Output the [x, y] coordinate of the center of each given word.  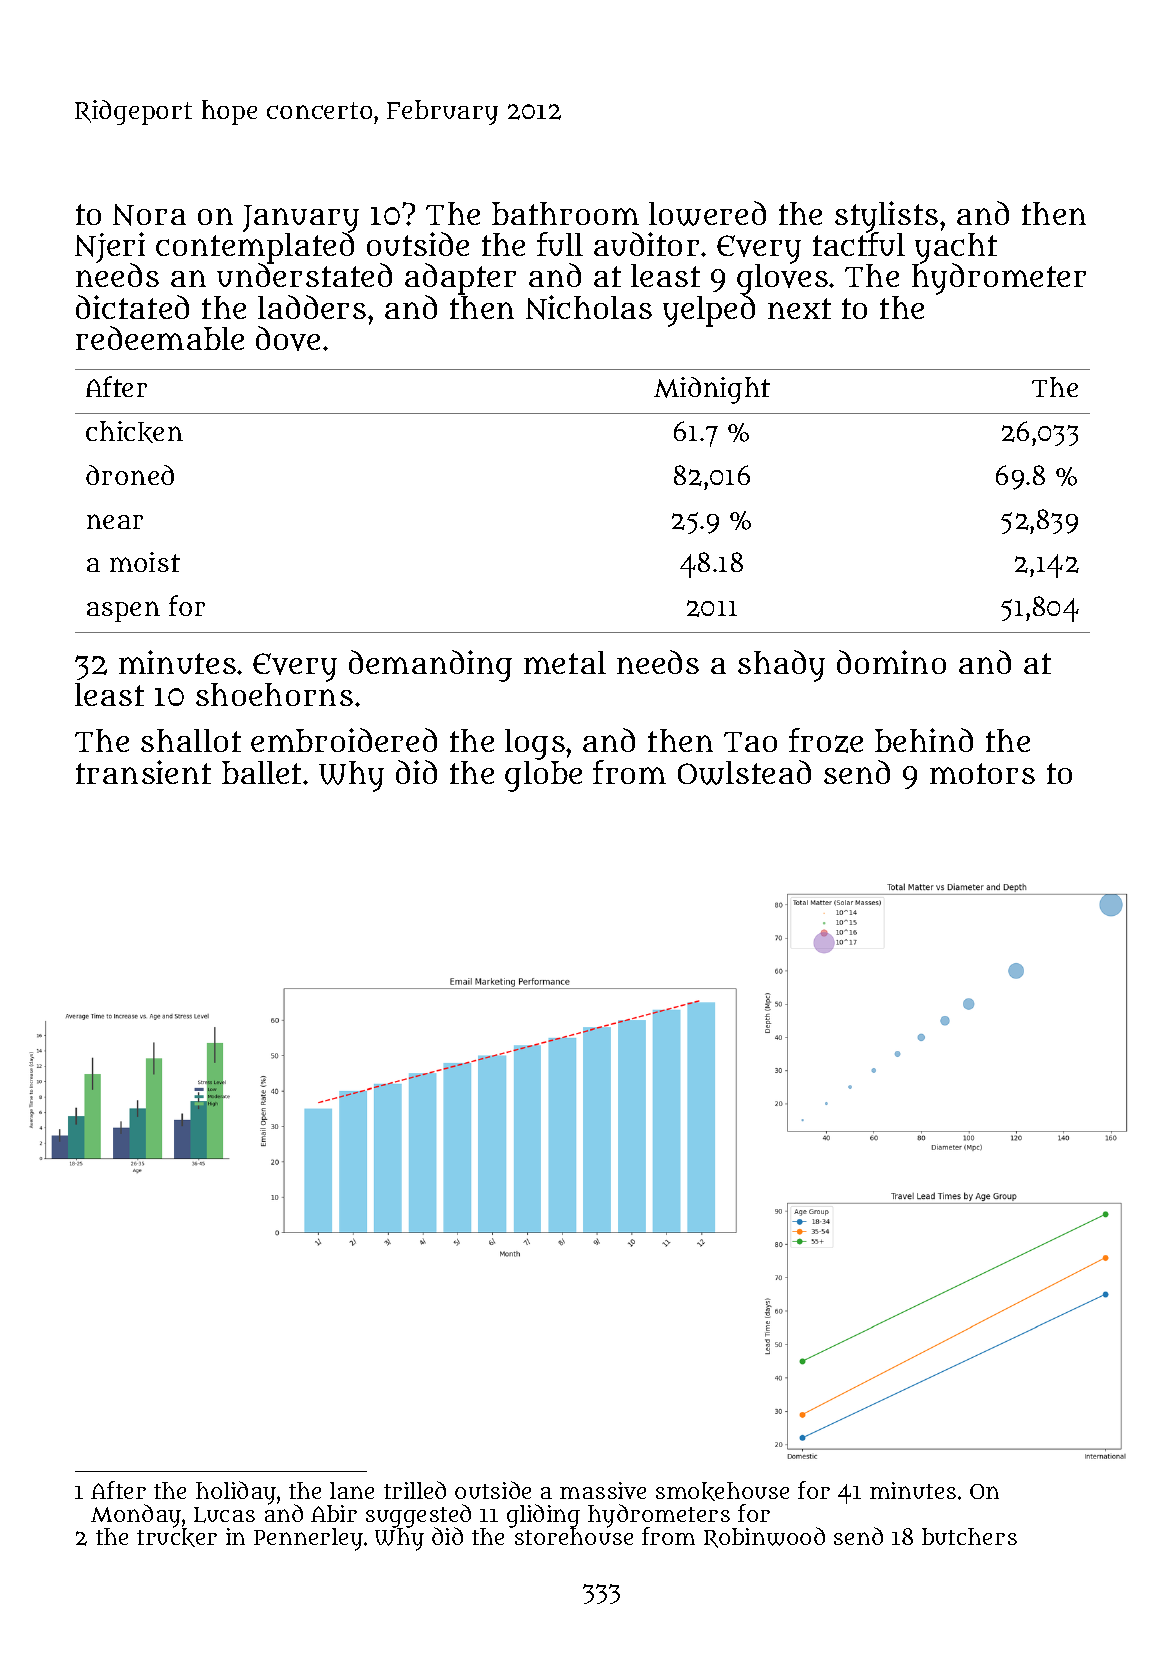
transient [143, 772]
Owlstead [744, 772]
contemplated [255, 248]
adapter [460, 279]
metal [565, 662]
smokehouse [722, 1491]
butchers [969, 1536]
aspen [123, 611]
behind [924, 740]
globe [543, 776]
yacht [956, 248]
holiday [236, 1493]
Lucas [224, 1515]
